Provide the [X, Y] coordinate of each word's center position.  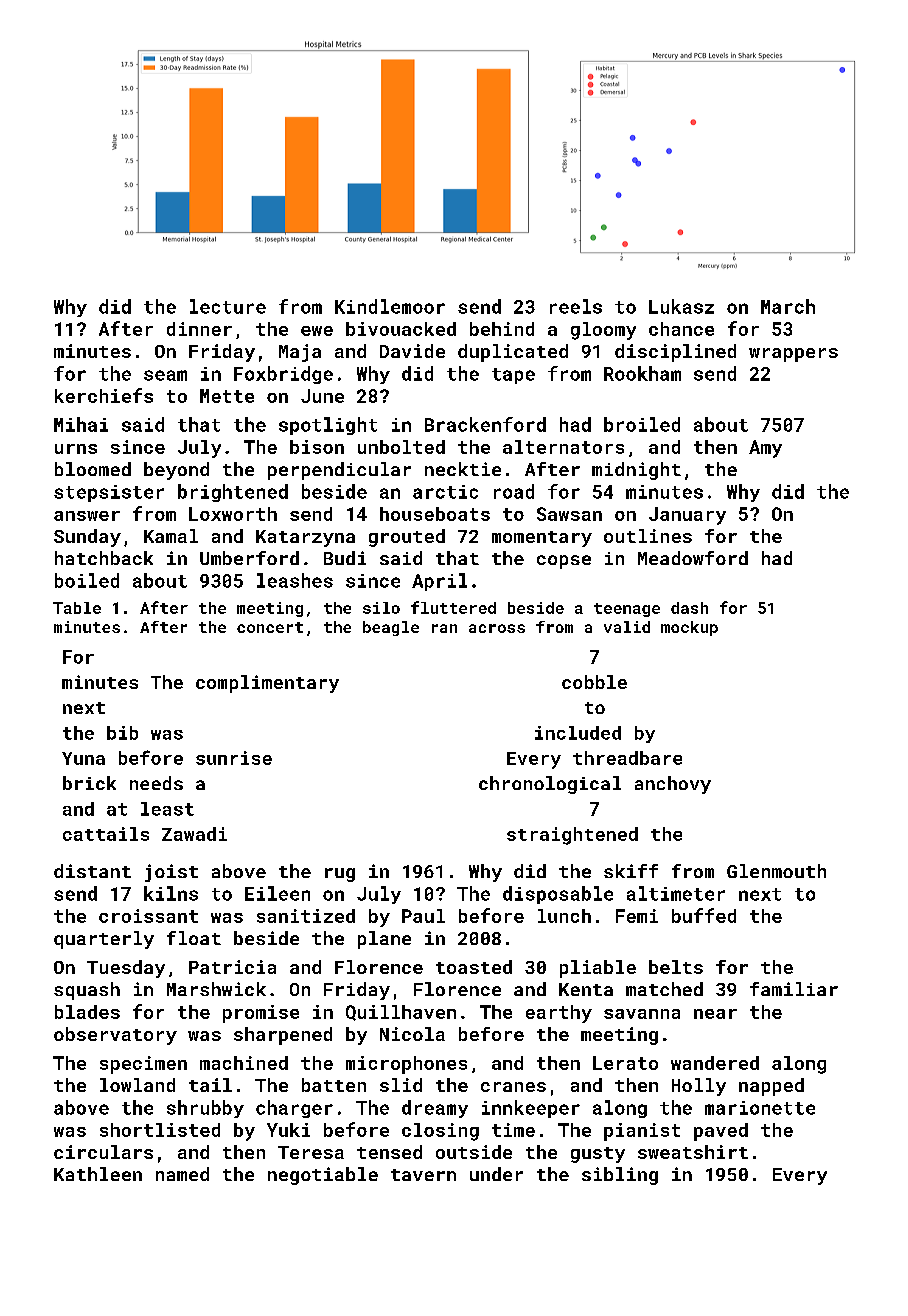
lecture [228, 306]
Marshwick [216, 989]
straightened [572, 836]
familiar [794, 989]
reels [576, 306]
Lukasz [681, 306]
